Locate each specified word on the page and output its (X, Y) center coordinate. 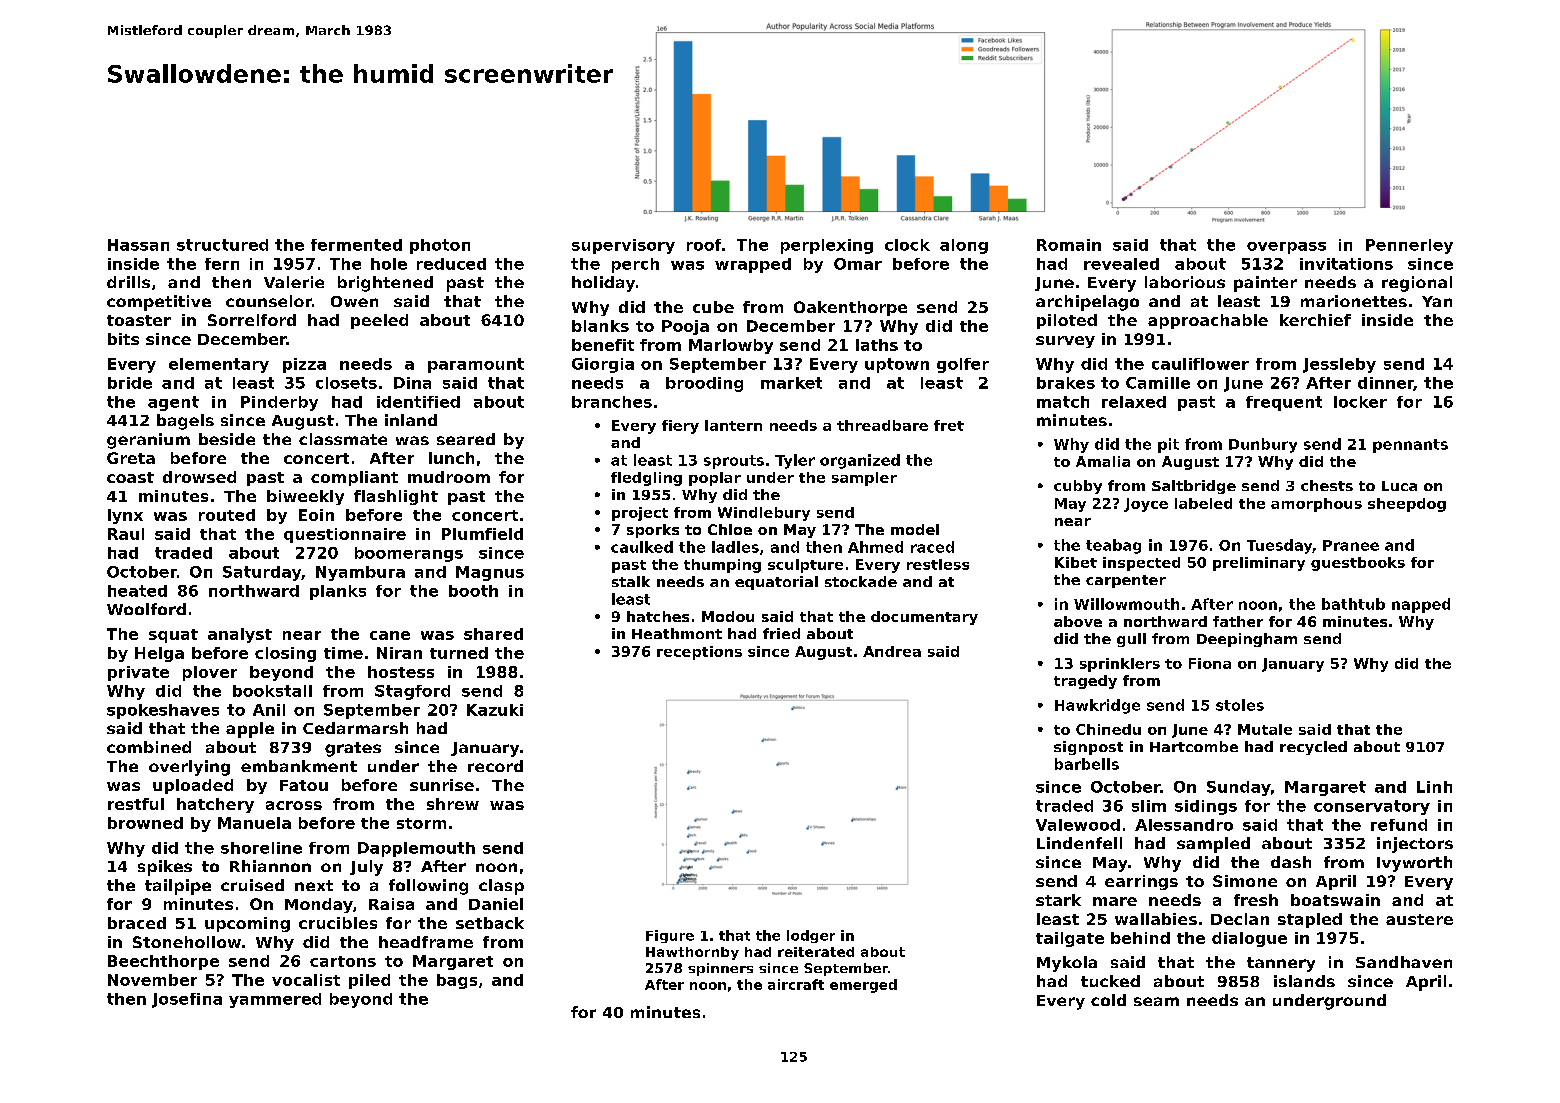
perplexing (827, 246)
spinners (720, 969)
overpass (1286, 248)
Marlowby (731, 346)
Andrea (892, 651)
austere (1419, 919)
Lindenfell (1079, 843)
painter (1265, 284)
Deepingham (1247, 640)
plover (210, 673)
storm (421, 823)
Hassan (138, 245)
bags (457, 981)
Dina (412, 383)
